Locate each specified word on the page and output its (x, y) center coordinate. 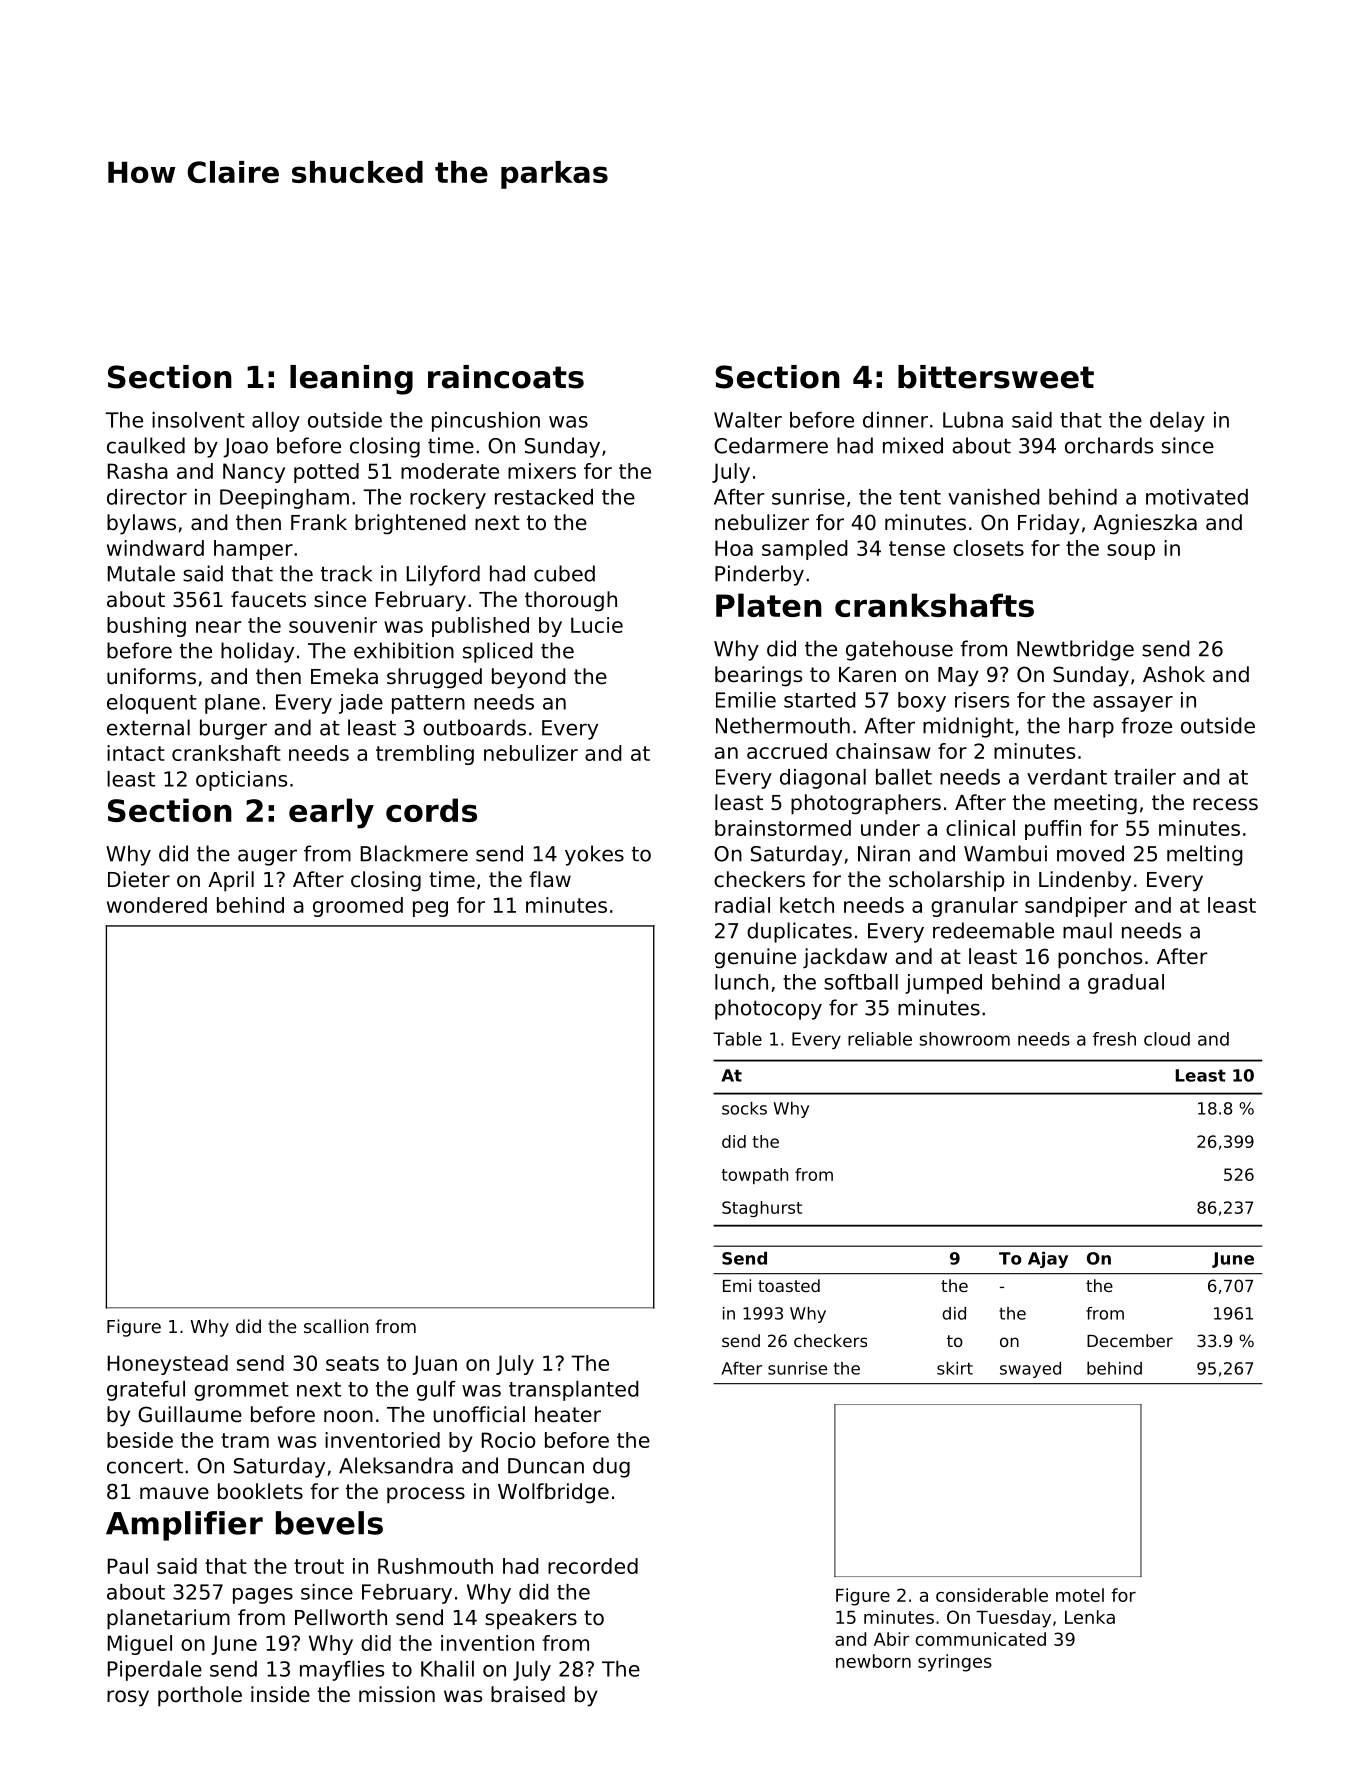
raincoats (506, 377)
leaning (351, 380)
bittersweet (996, 377)
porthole (200, 1696)
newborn (873, 1661)
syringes (955, 1663)
